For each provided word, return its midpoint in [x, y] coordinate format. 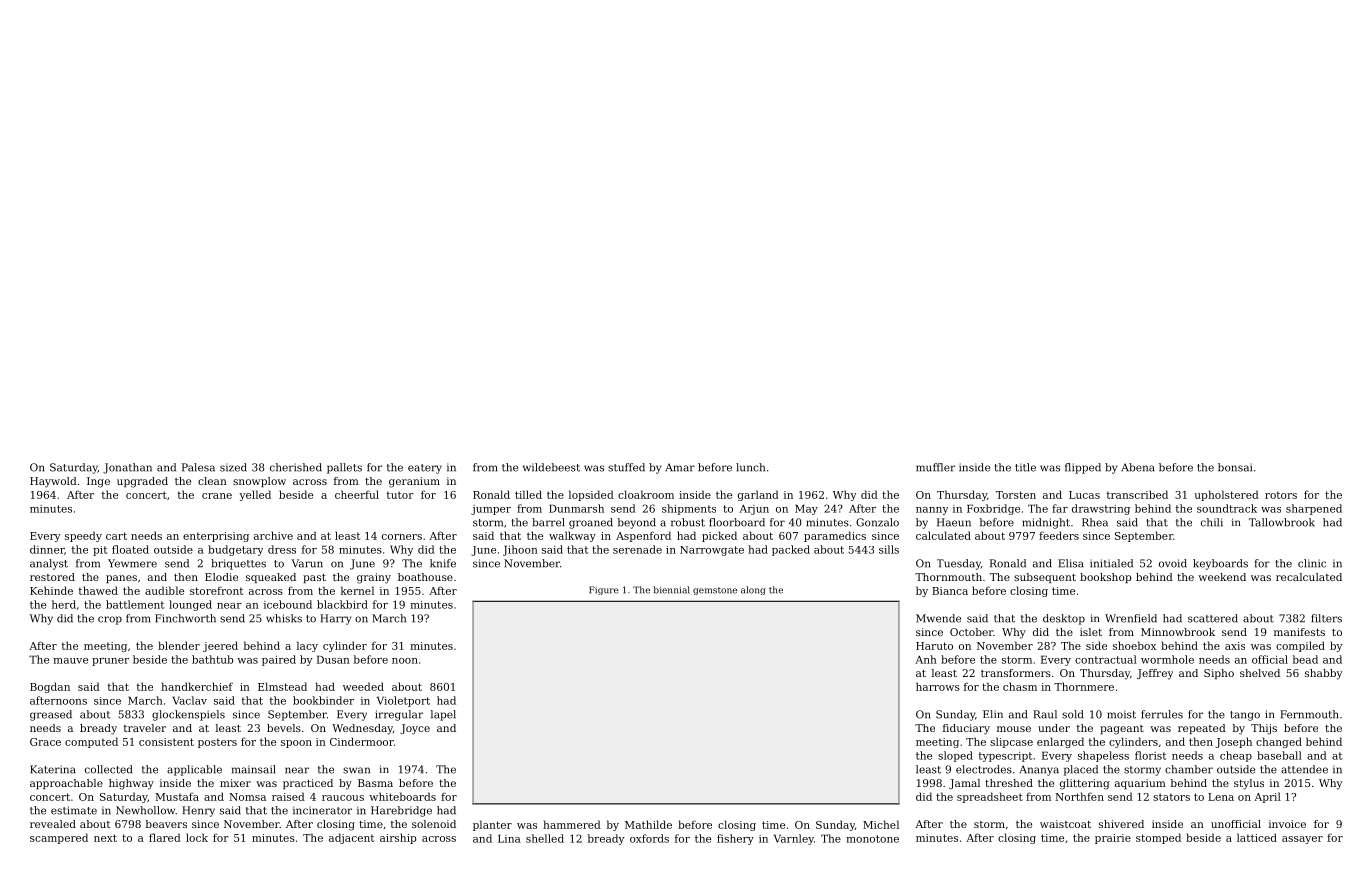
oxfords [649, 838]
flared [165, 837]
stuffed [626, 467]
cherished [296, 467]
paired [279, 660]
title [1025, 467]
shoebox [1134, 645]
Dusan [333, 659]
